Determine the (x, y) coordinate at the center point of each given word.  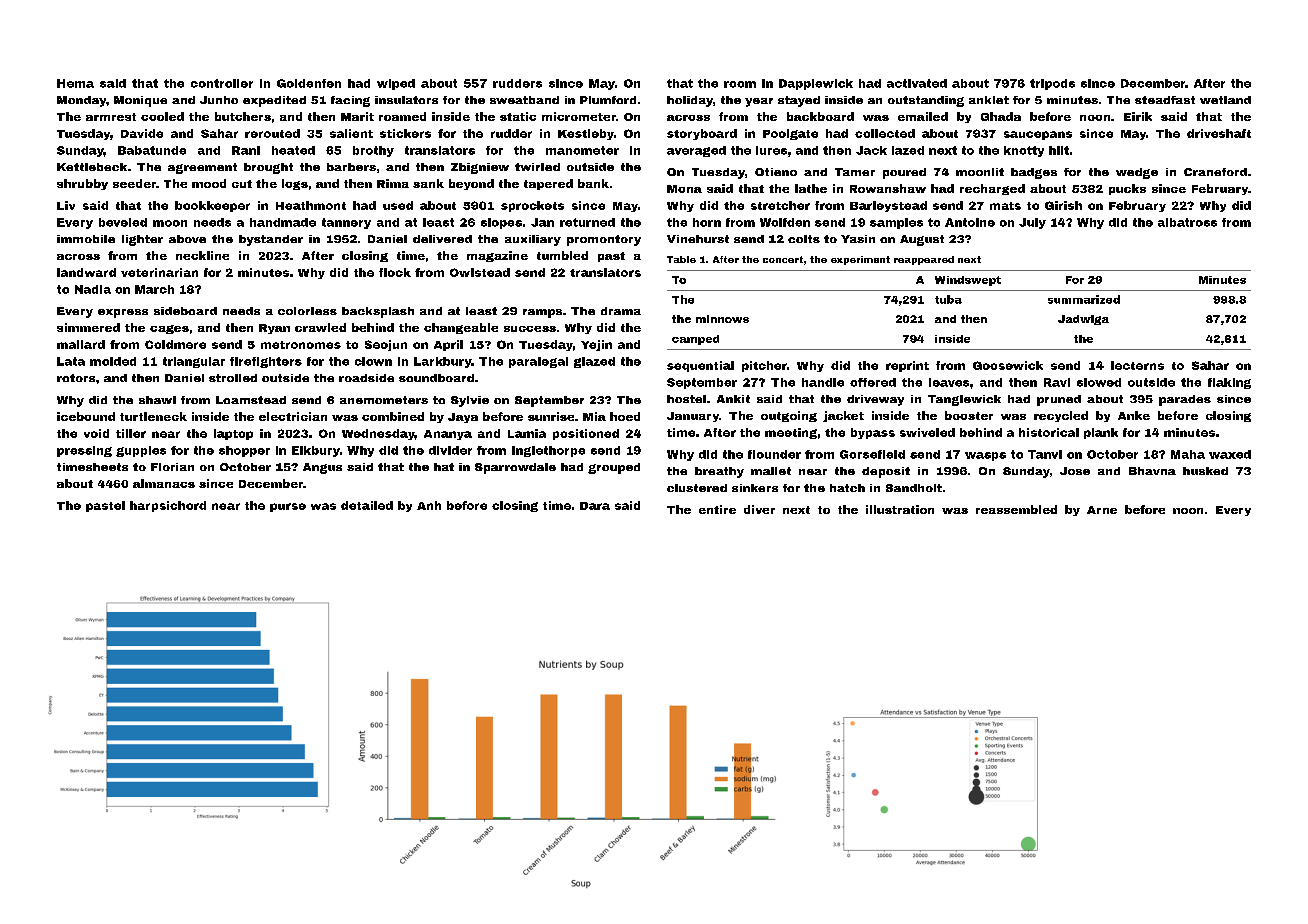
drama (621, 311)
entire (717, 509)
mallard (81, 344)
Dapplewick (816, 84)
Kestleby (586, 134)
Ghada (1001, 116)
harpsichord (168, 506)
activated (917, 83)
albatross (1187, 222)
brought (268, 168)
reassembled (1016, 509)
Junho (219, 100)
